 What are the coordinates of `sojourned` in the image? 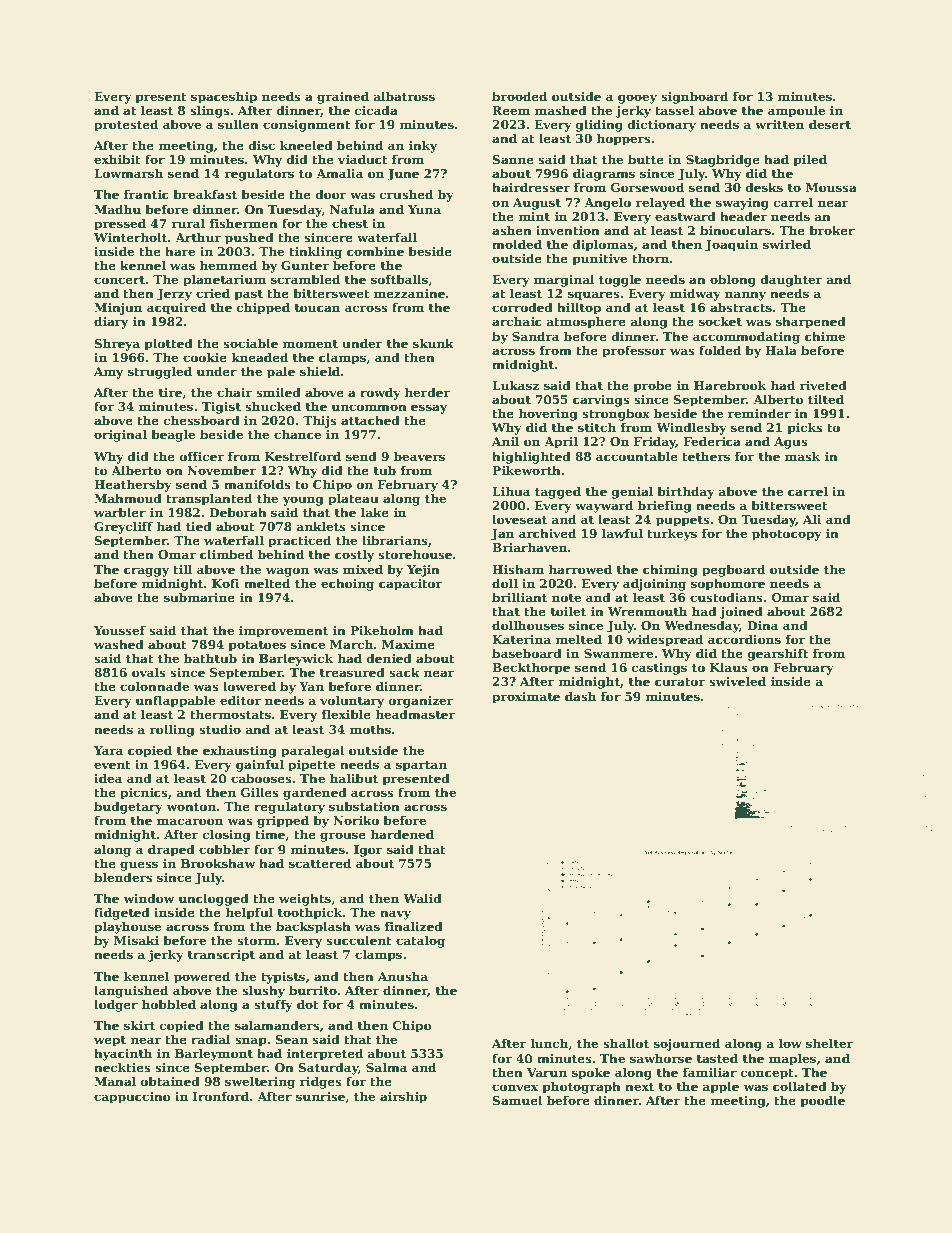 It's located at (687, 1044).
